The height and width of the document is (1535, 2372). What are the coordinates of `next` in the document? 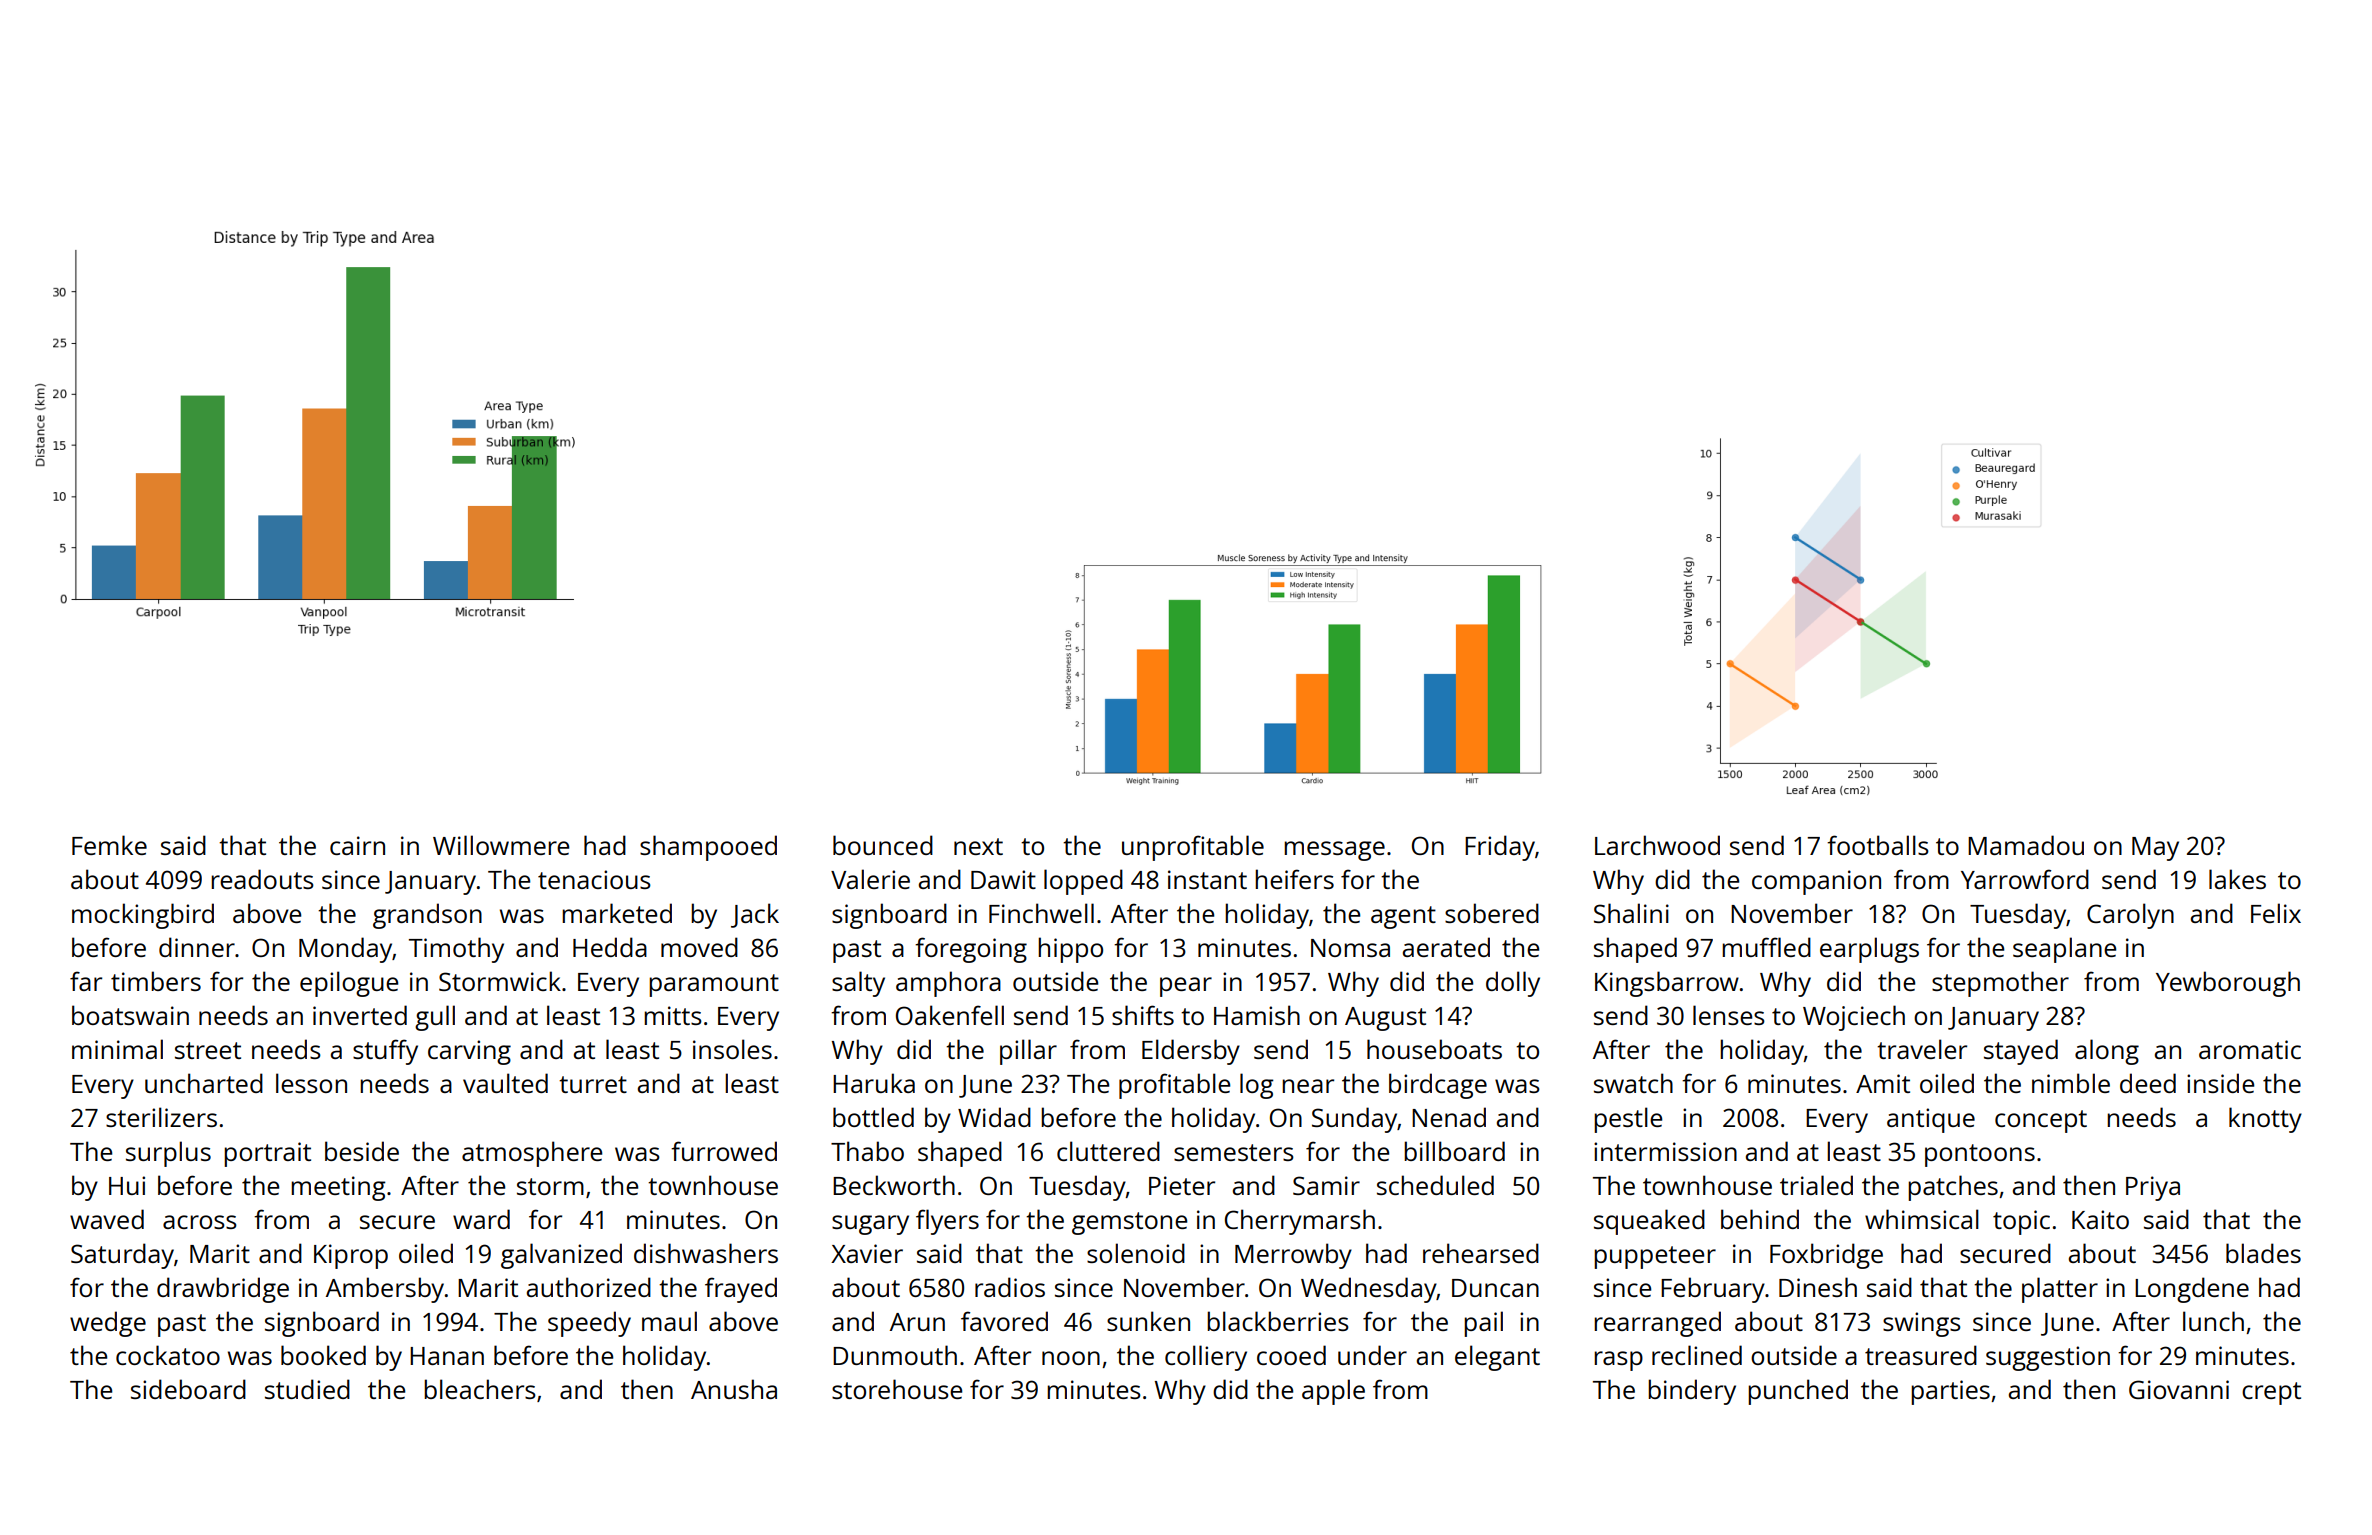 It's located at (978, 846).
